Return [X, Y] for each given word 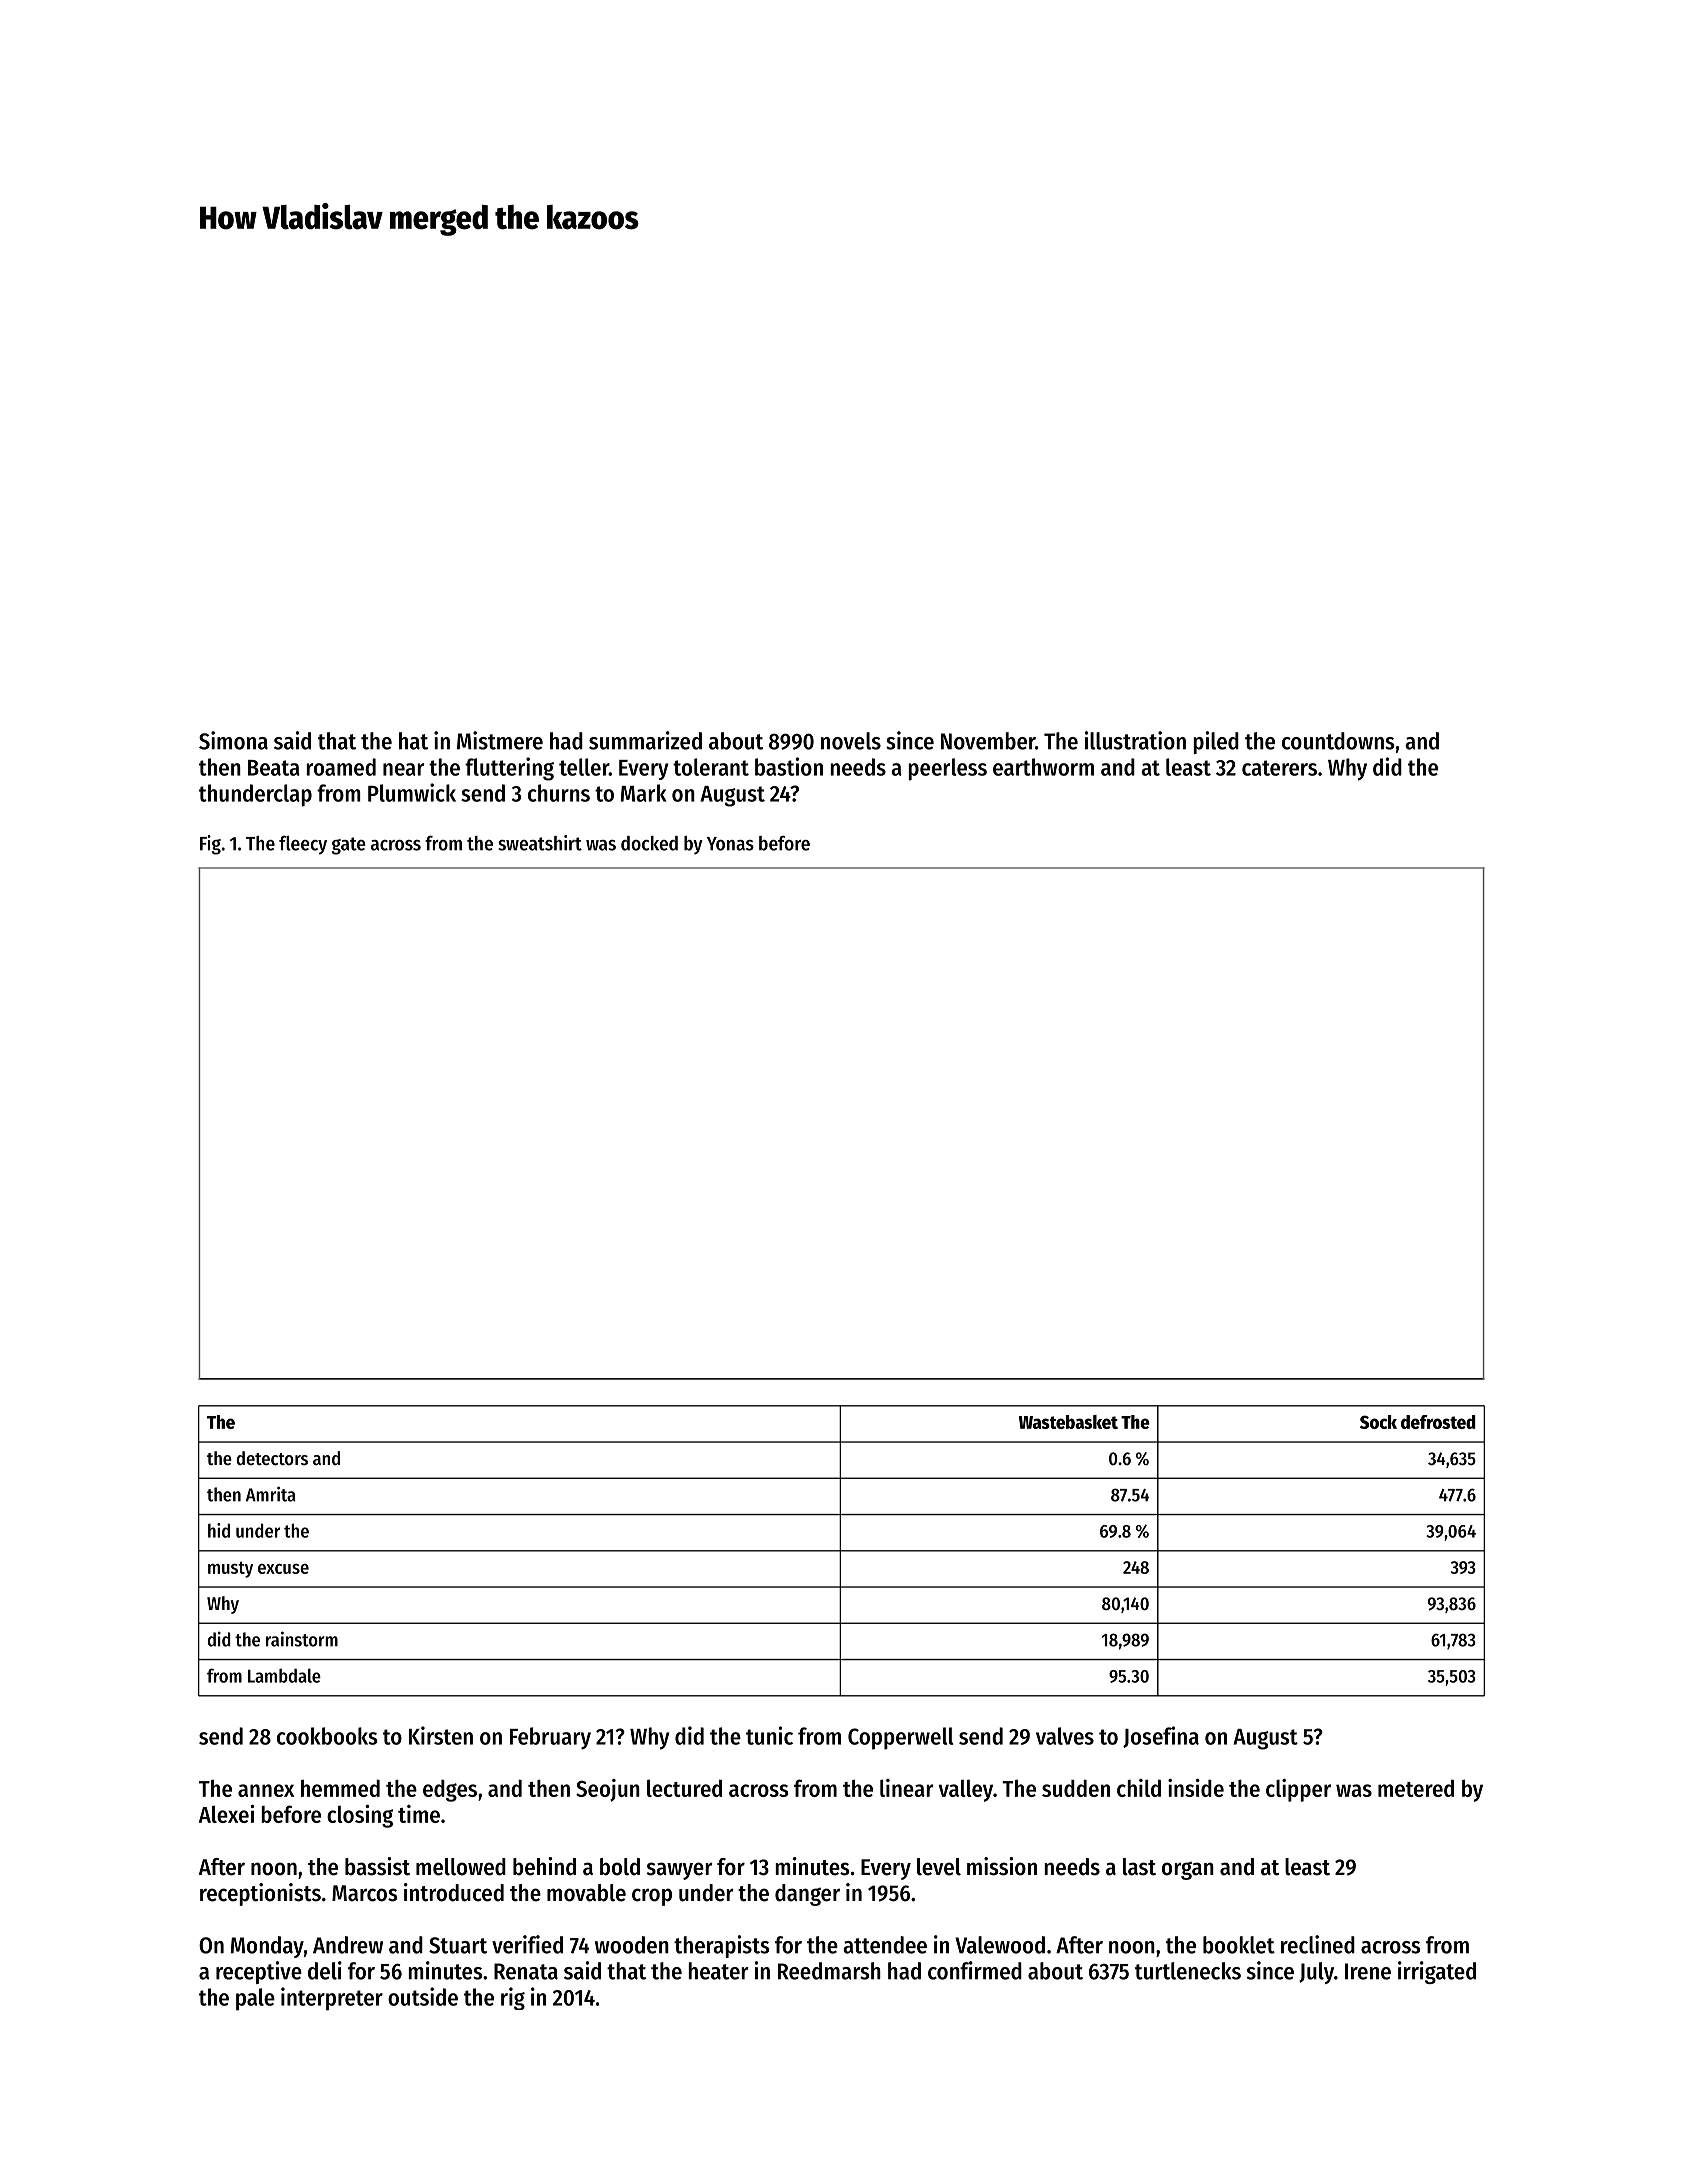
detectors [272, 1458]
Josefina [1161, 1737]
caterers [1279, 768]
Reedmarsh [829, 1971]
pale [255, 1999]
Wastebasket [1068, 1422]
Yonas [730, 844]
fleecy [303, 845]
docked [649, 843]
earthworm [1043, 767]
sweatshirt [540, 843]
